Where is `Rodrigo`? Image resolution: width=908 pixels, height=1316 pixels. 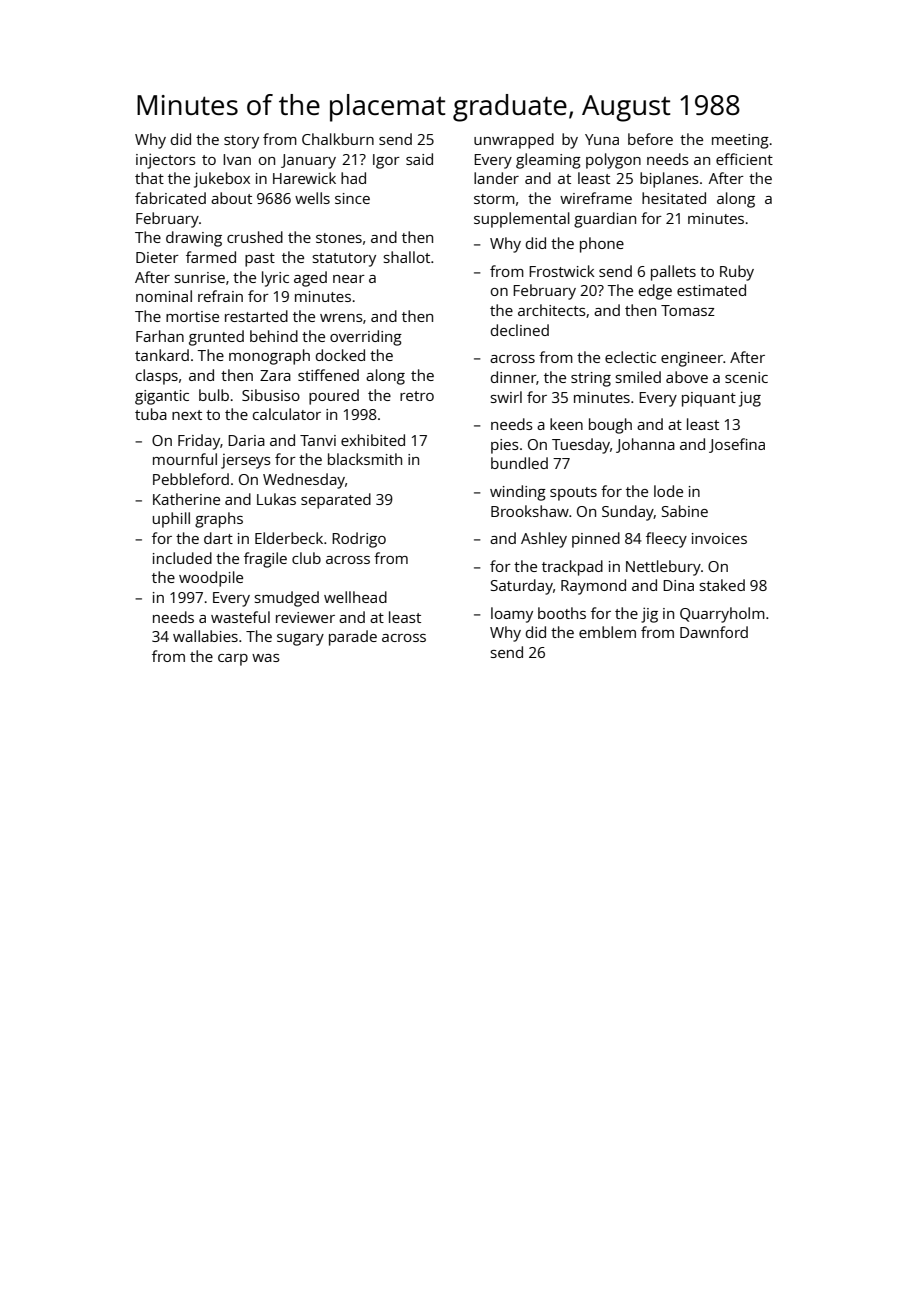 Rodrigo is located at coordinates (359, 540).
